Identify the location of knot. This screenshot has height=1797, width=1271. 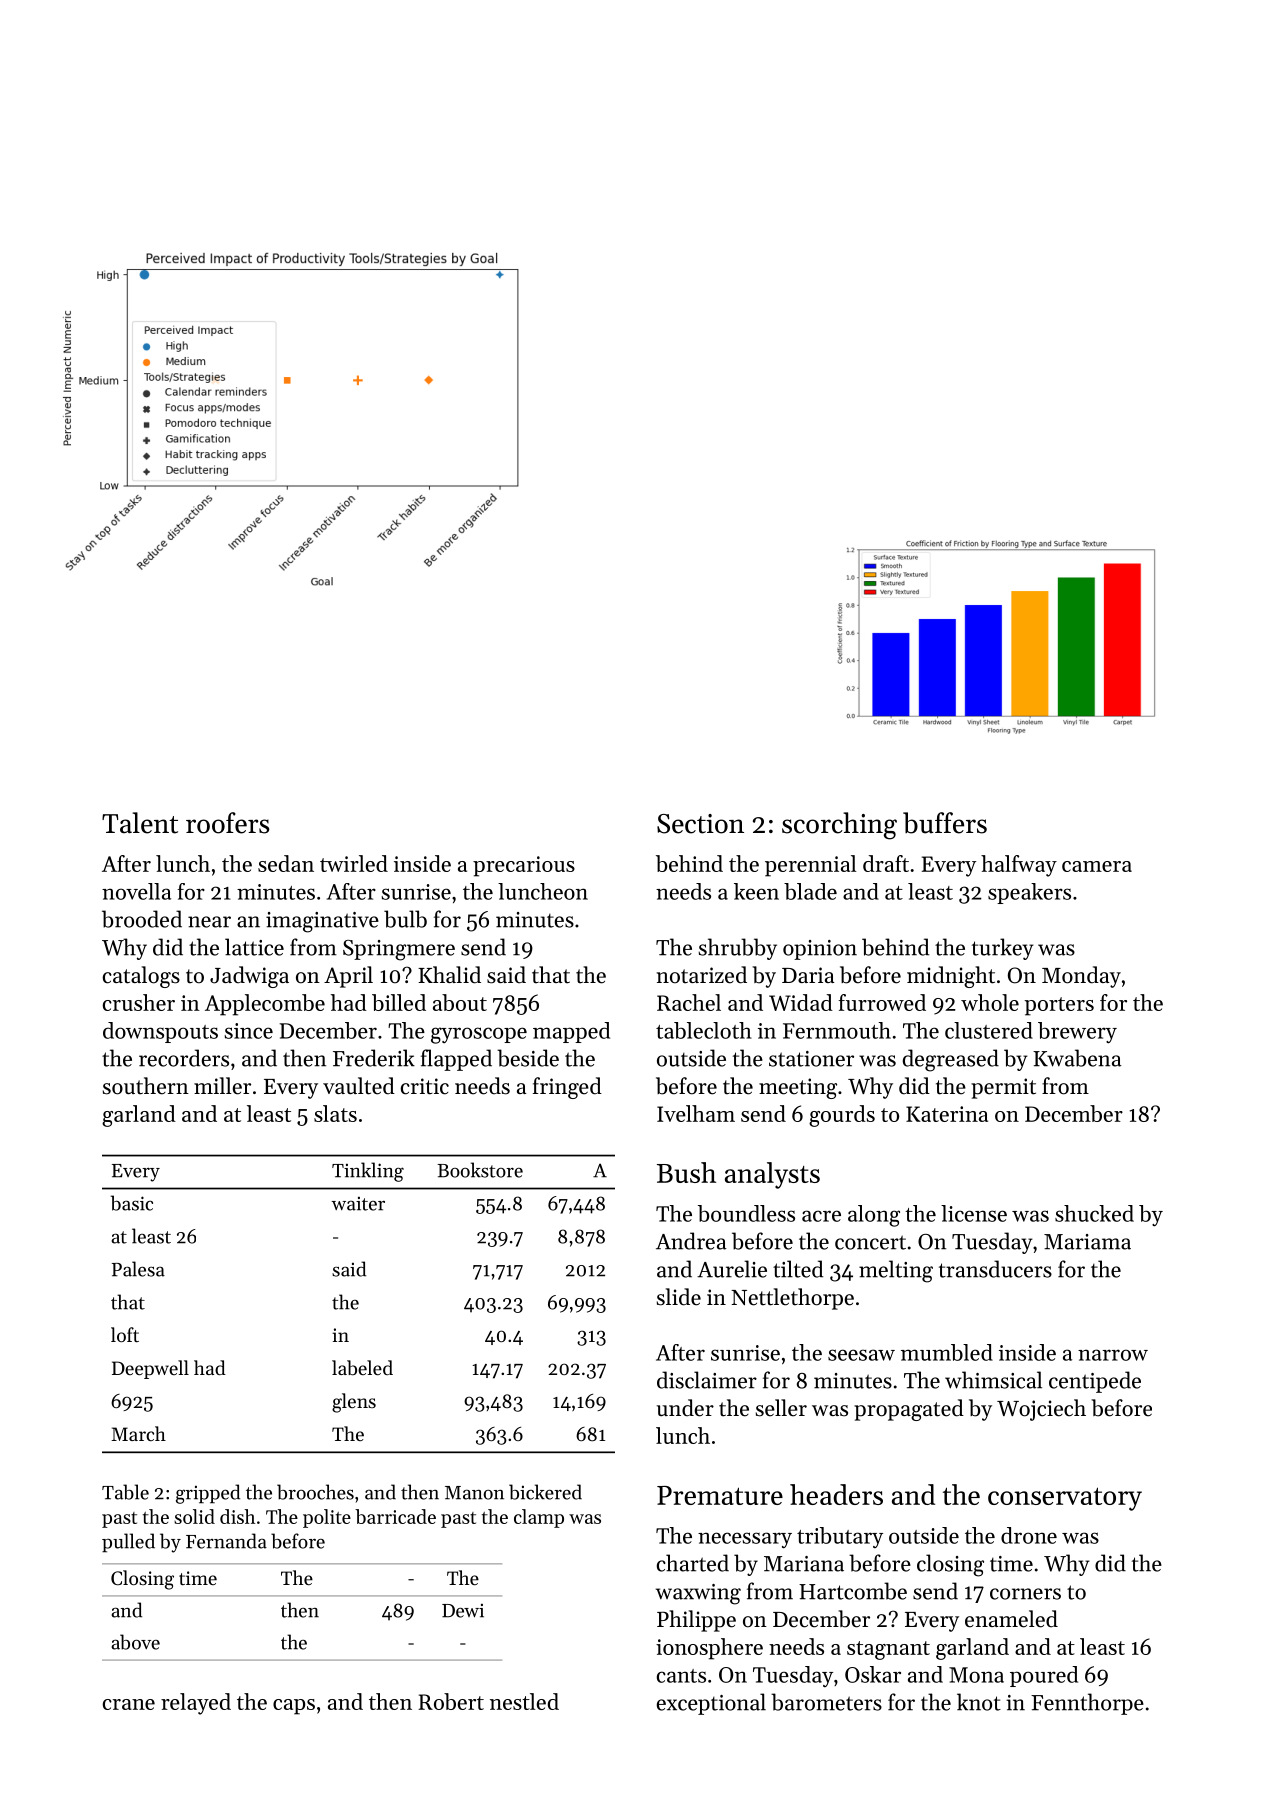
(979, 1702).
